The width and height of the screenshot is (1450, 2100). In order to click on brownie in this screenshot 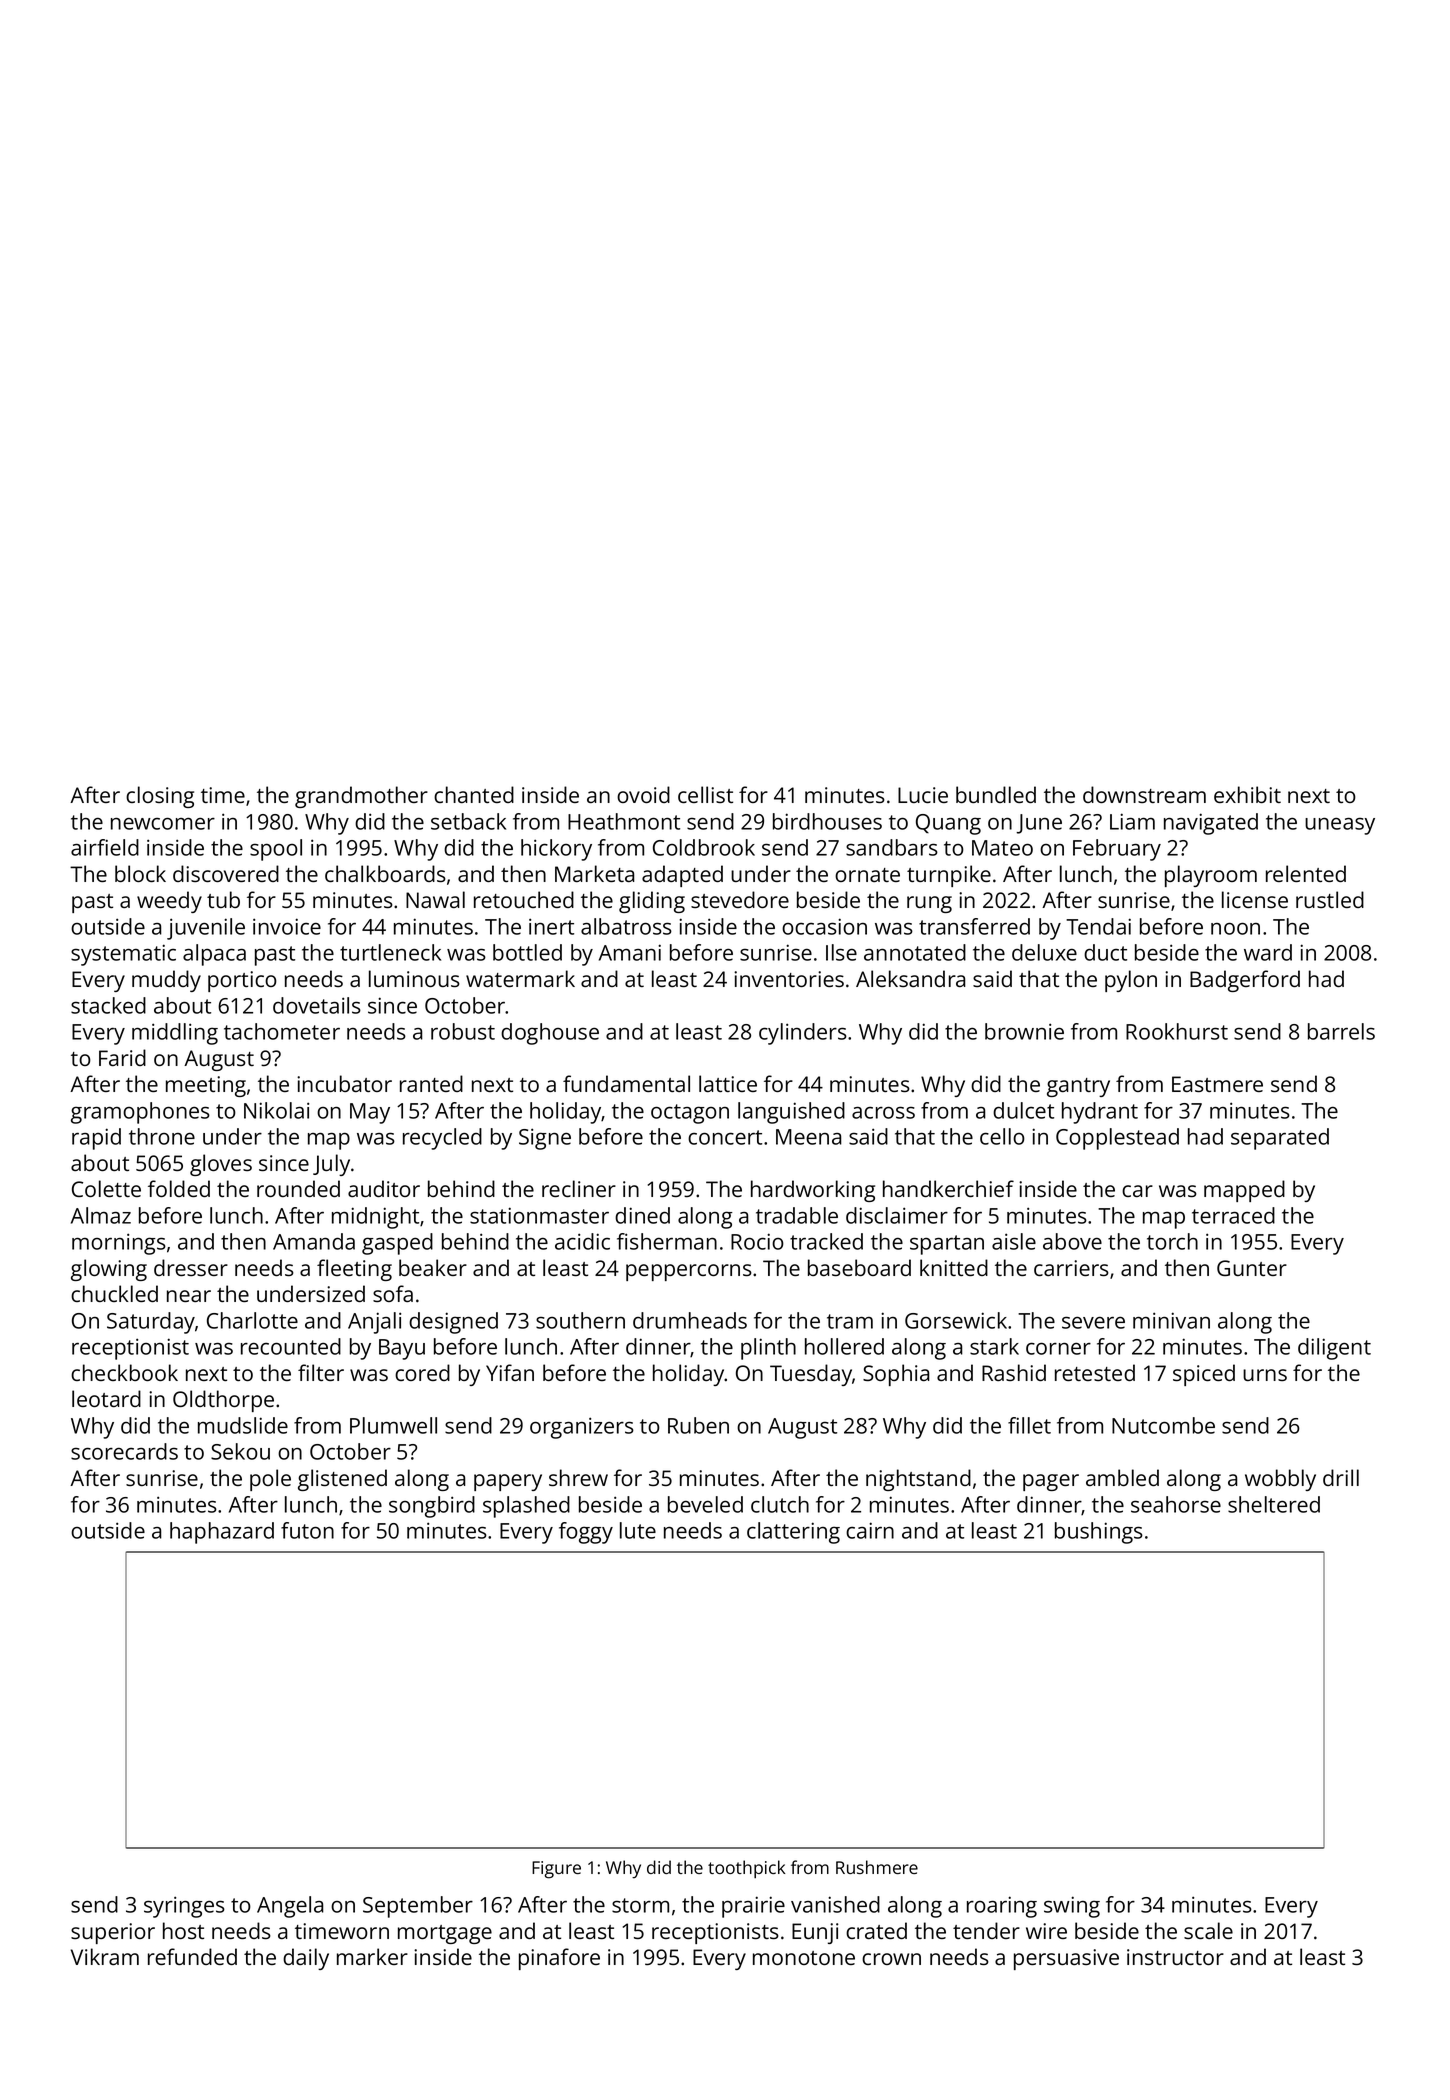, I will do `click(1024, 1031)`.
